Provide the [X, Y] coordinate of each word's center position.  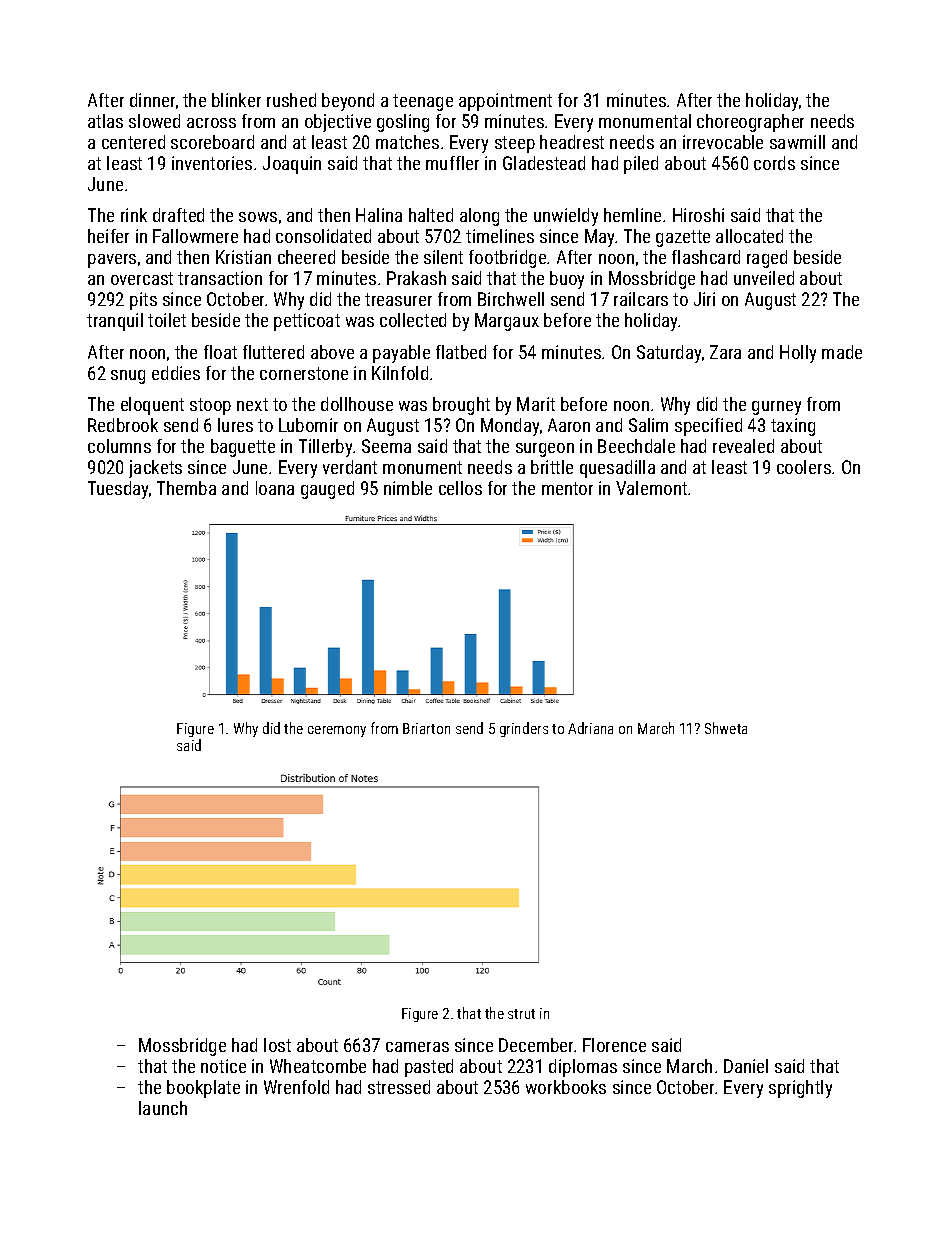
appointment [505, 102]
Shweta [726, 728]
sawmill [797, 142]
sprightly [800, 1089]
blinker [236, 100]
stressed [399, 1087]
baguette [243, 448]
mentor [567, 488]
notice [223, 1066]
